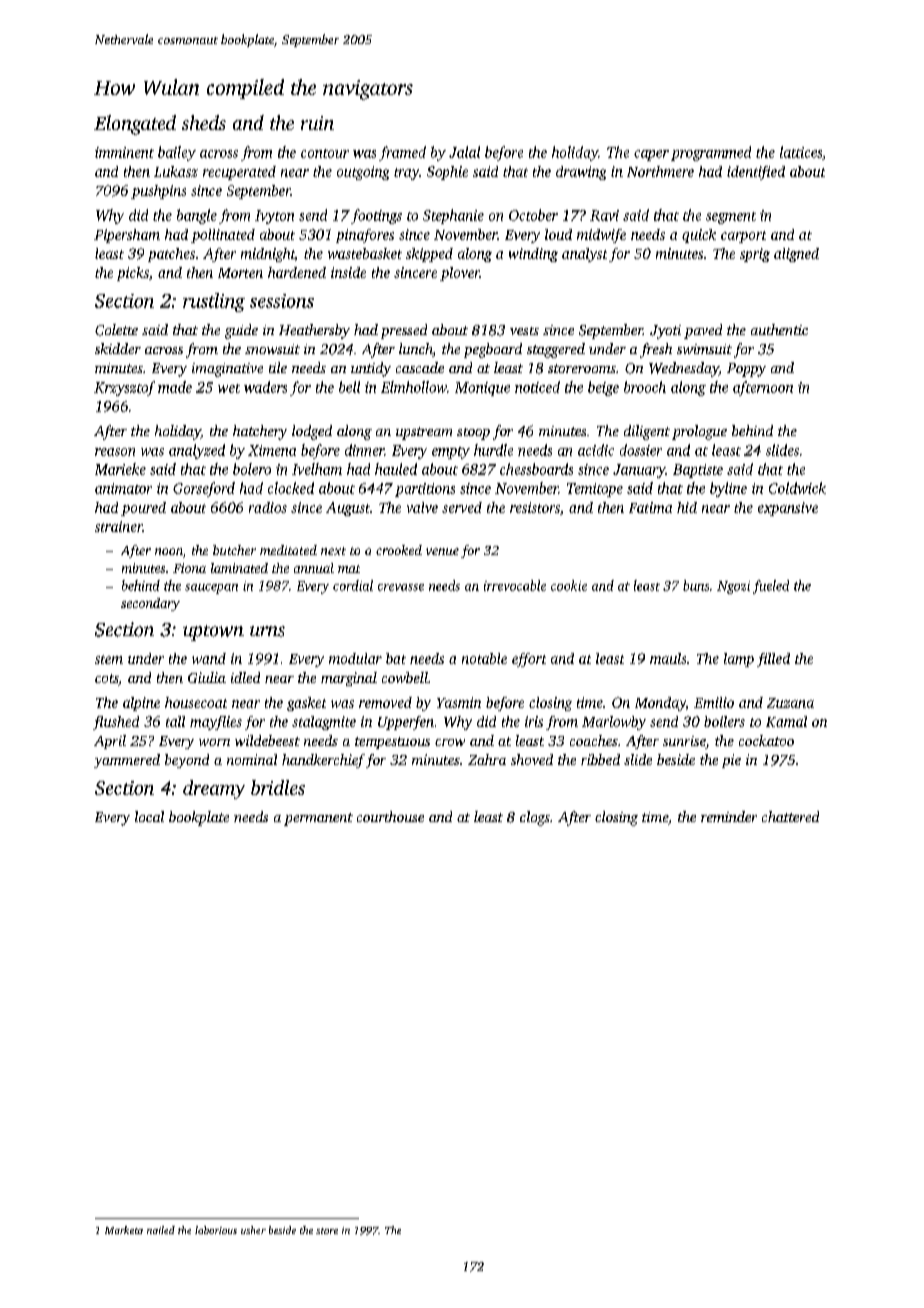 Image resolution: width=924 pixels, height=1308 pixels. I want to click on lattices, so click(801, 152).
